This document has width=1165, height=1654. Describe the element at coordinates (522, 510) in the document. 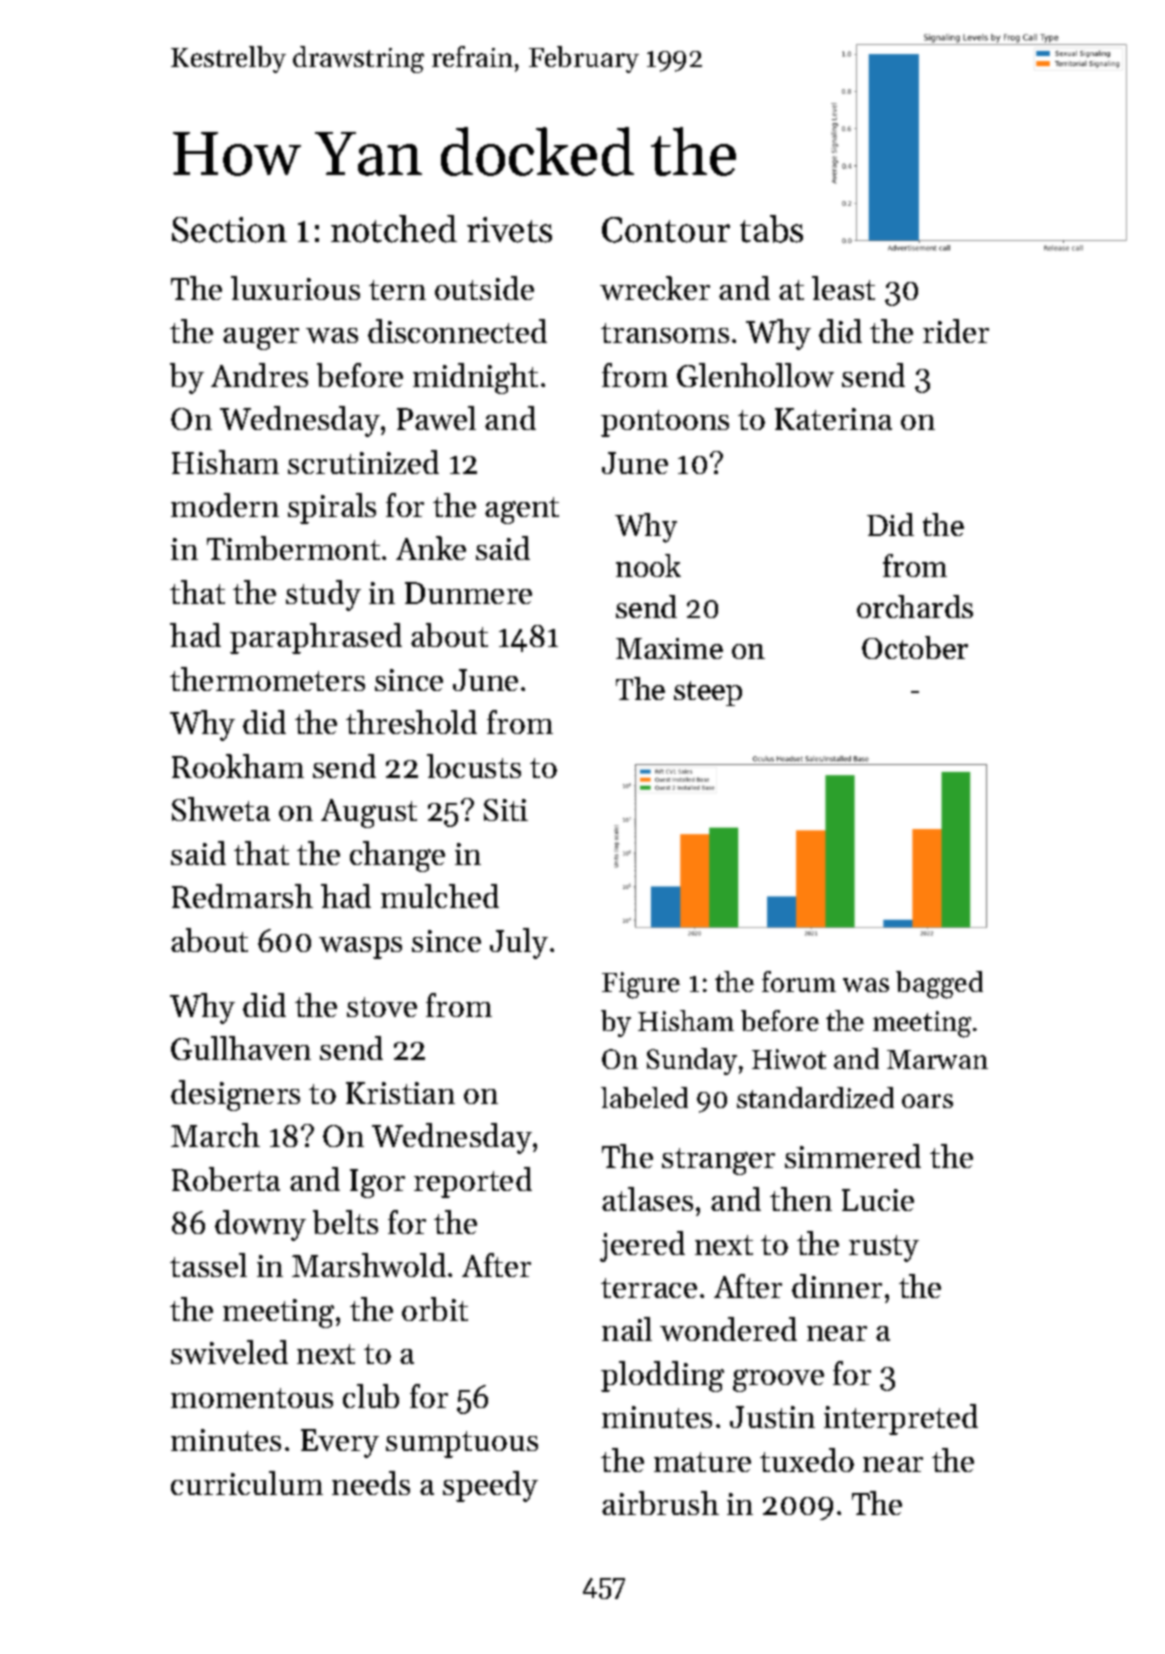

I see `agent` at that location.
